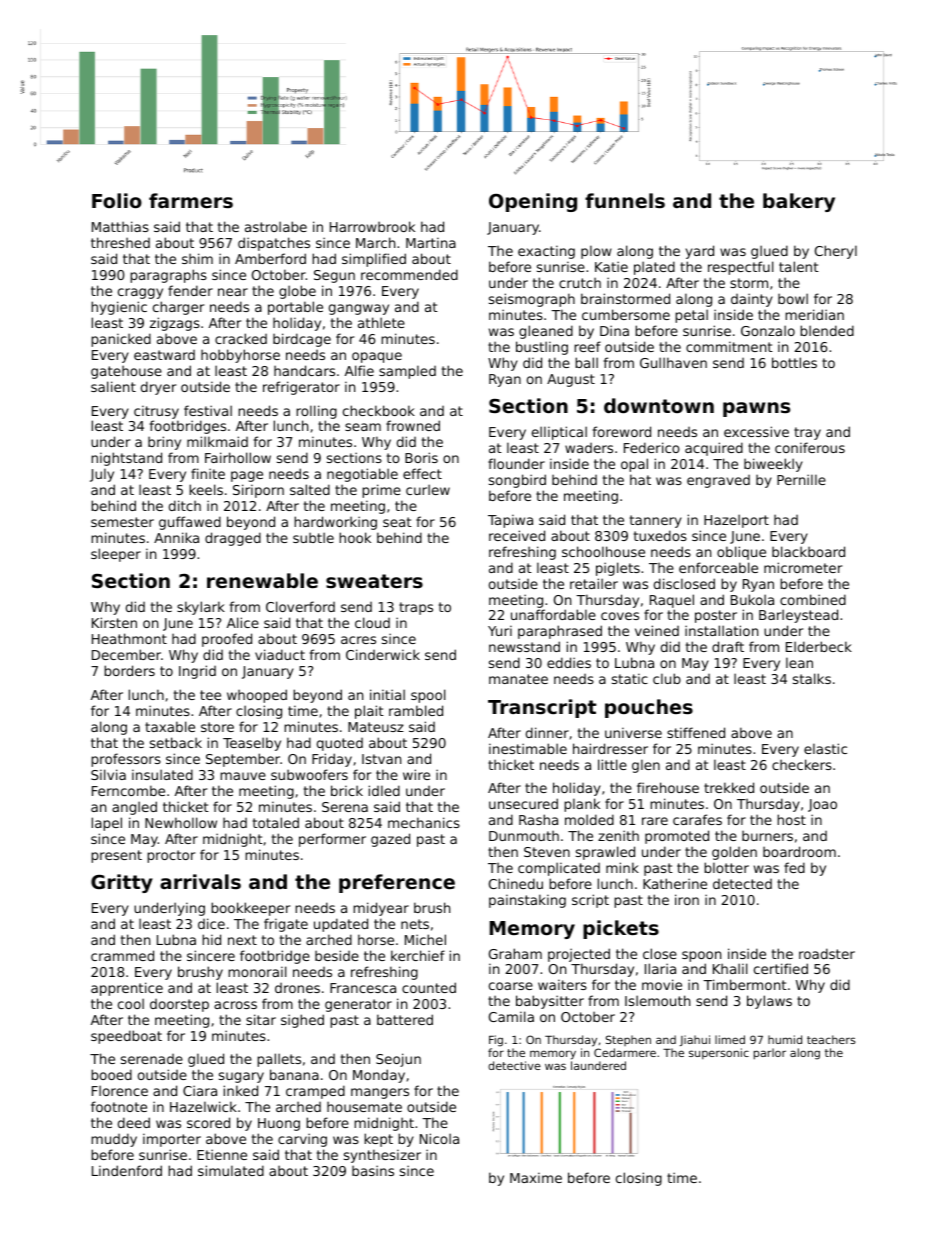 This screenshot has height=1233, width=952. What do you see at coordinates (500, 630) in the screenshot?
I see `Yuri` at bounding box center [500, 630].
